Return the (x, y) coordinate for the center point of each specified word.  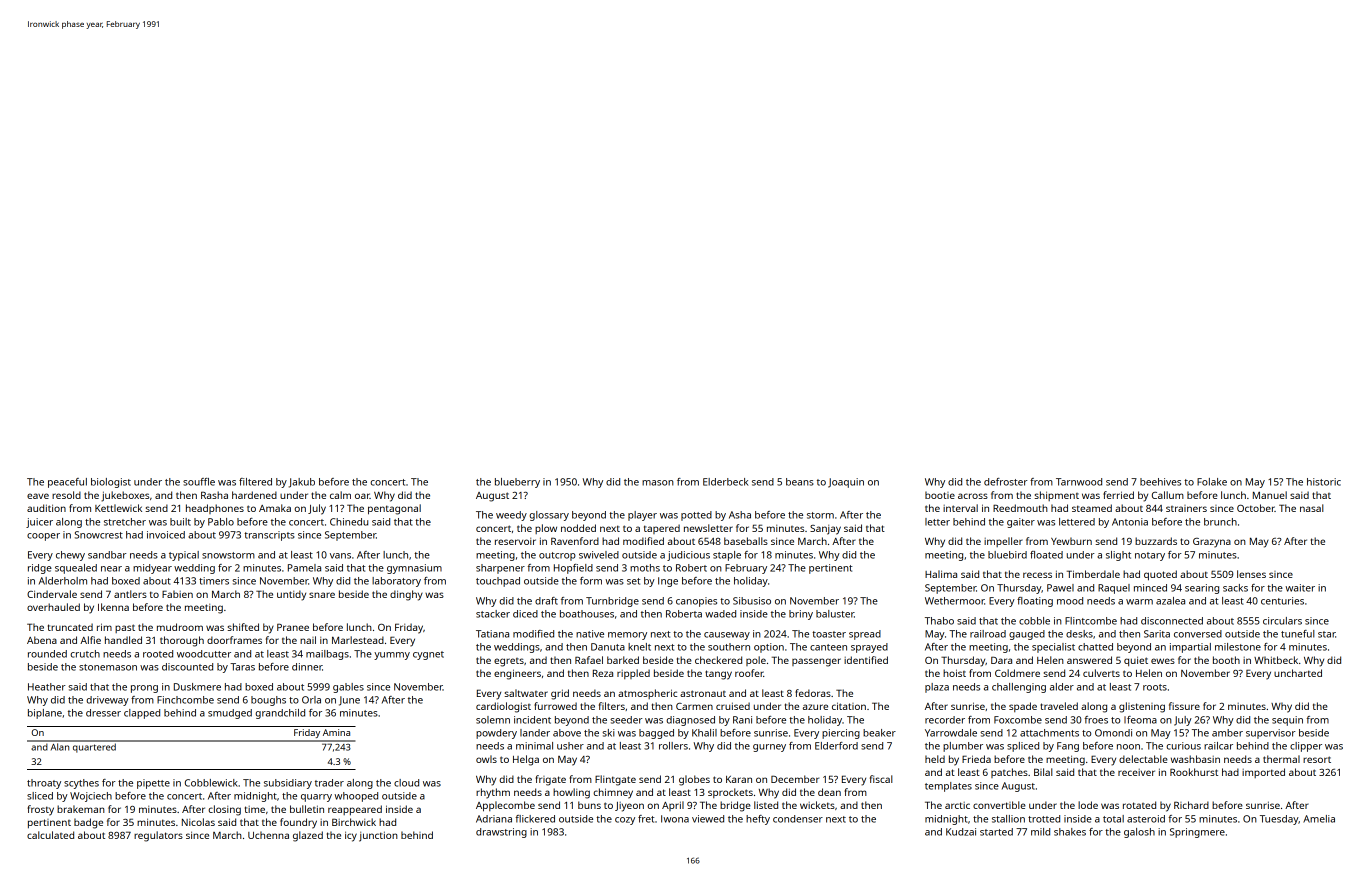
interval (960, 508)
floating (1035, 602)
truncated (70, 627)
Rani (742, 720)
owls (486, 759)
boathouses (587, 614)
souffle (199, 482)
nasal (1312, 508)
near (111, 569)
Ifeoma (1140, 720)
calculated (50, 835)
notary (1150, 556)
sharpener (500, 569)
